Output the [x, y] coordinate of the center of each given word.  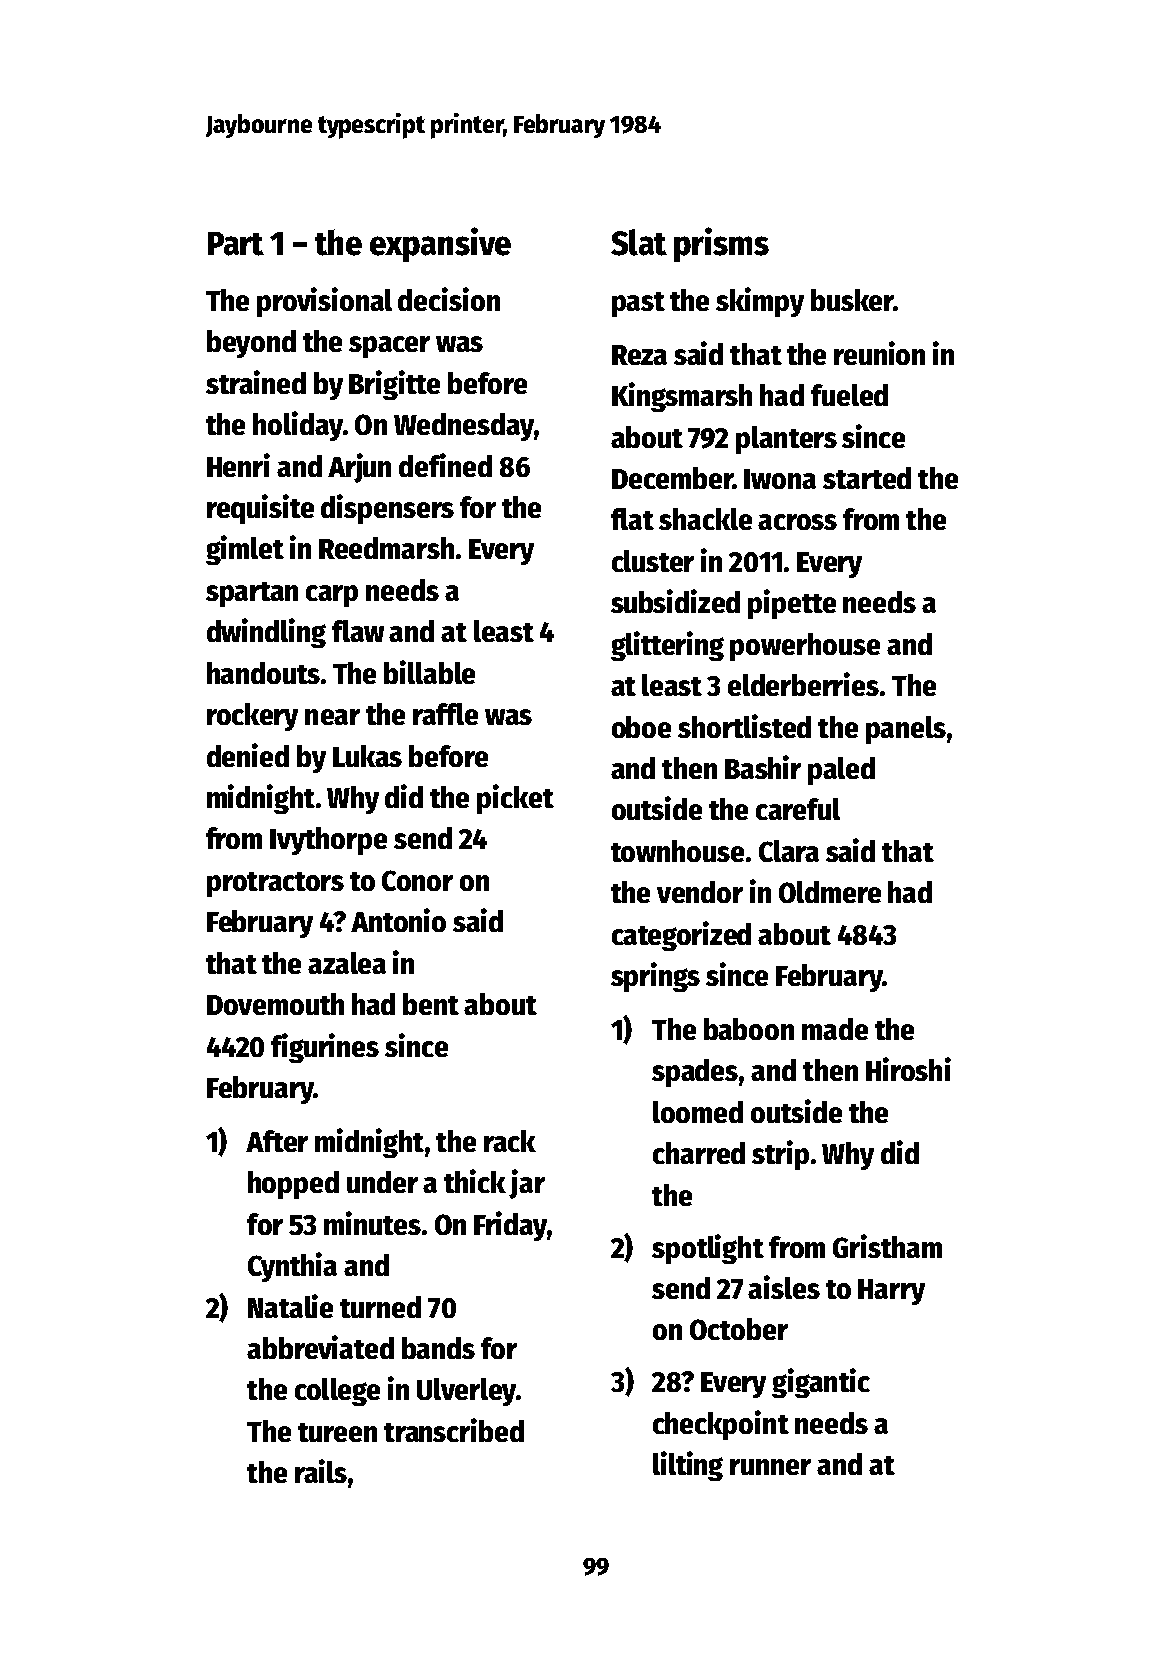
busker [852, 300]
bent [431, 1004]
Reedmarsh [386, 548]
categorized [681, 936]
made [835, 1029]
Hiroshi [908, 1069]
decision [449, 299]
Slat [639, 242]
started [867, 478]
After [277, 1141]
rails [321, 1471]
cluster [653, 561]
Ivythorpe [328, 841]
